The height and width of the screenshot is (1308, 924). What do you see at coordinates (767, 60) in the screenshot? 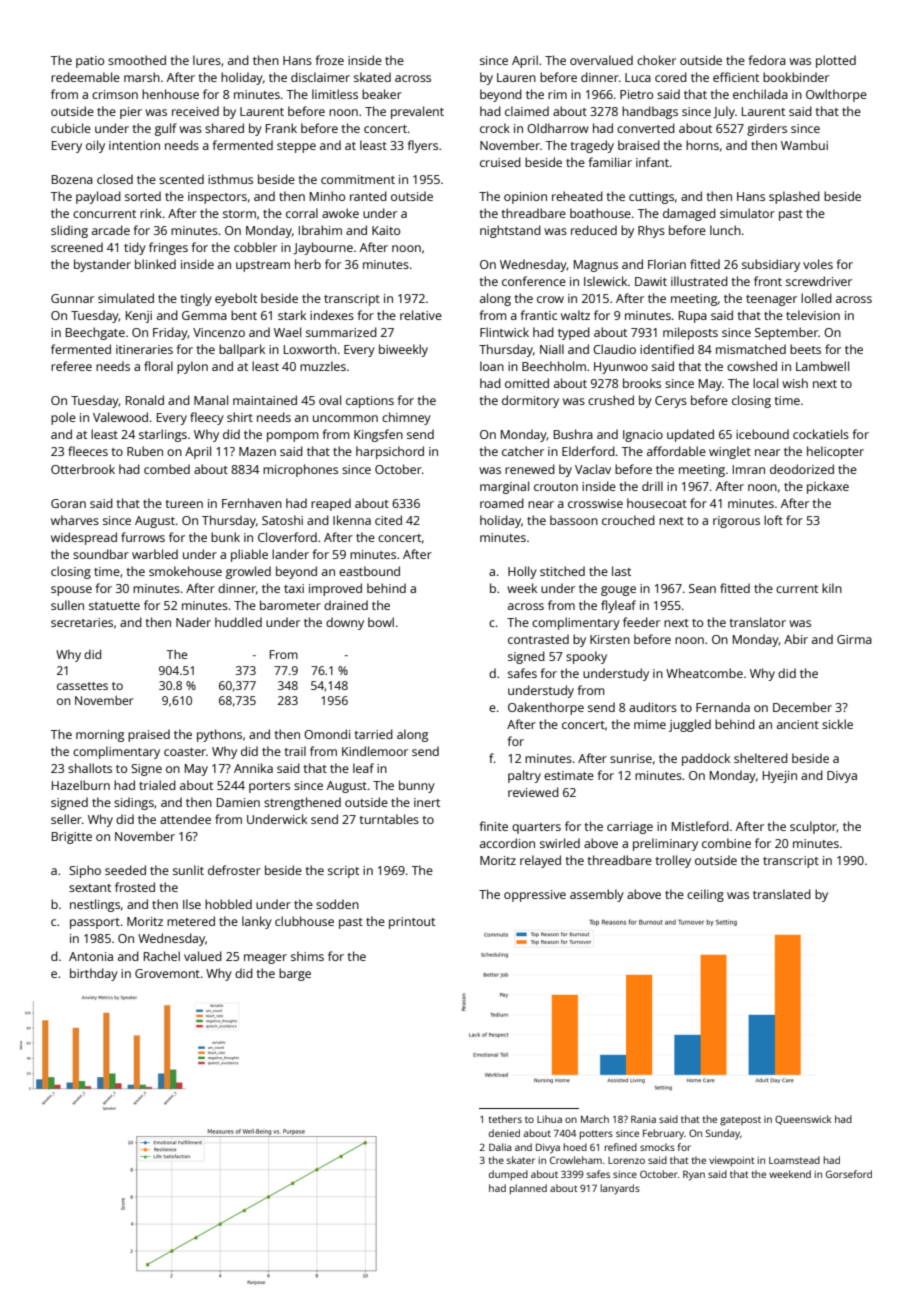
I see `fedora` at bounding box center [767, 60].
